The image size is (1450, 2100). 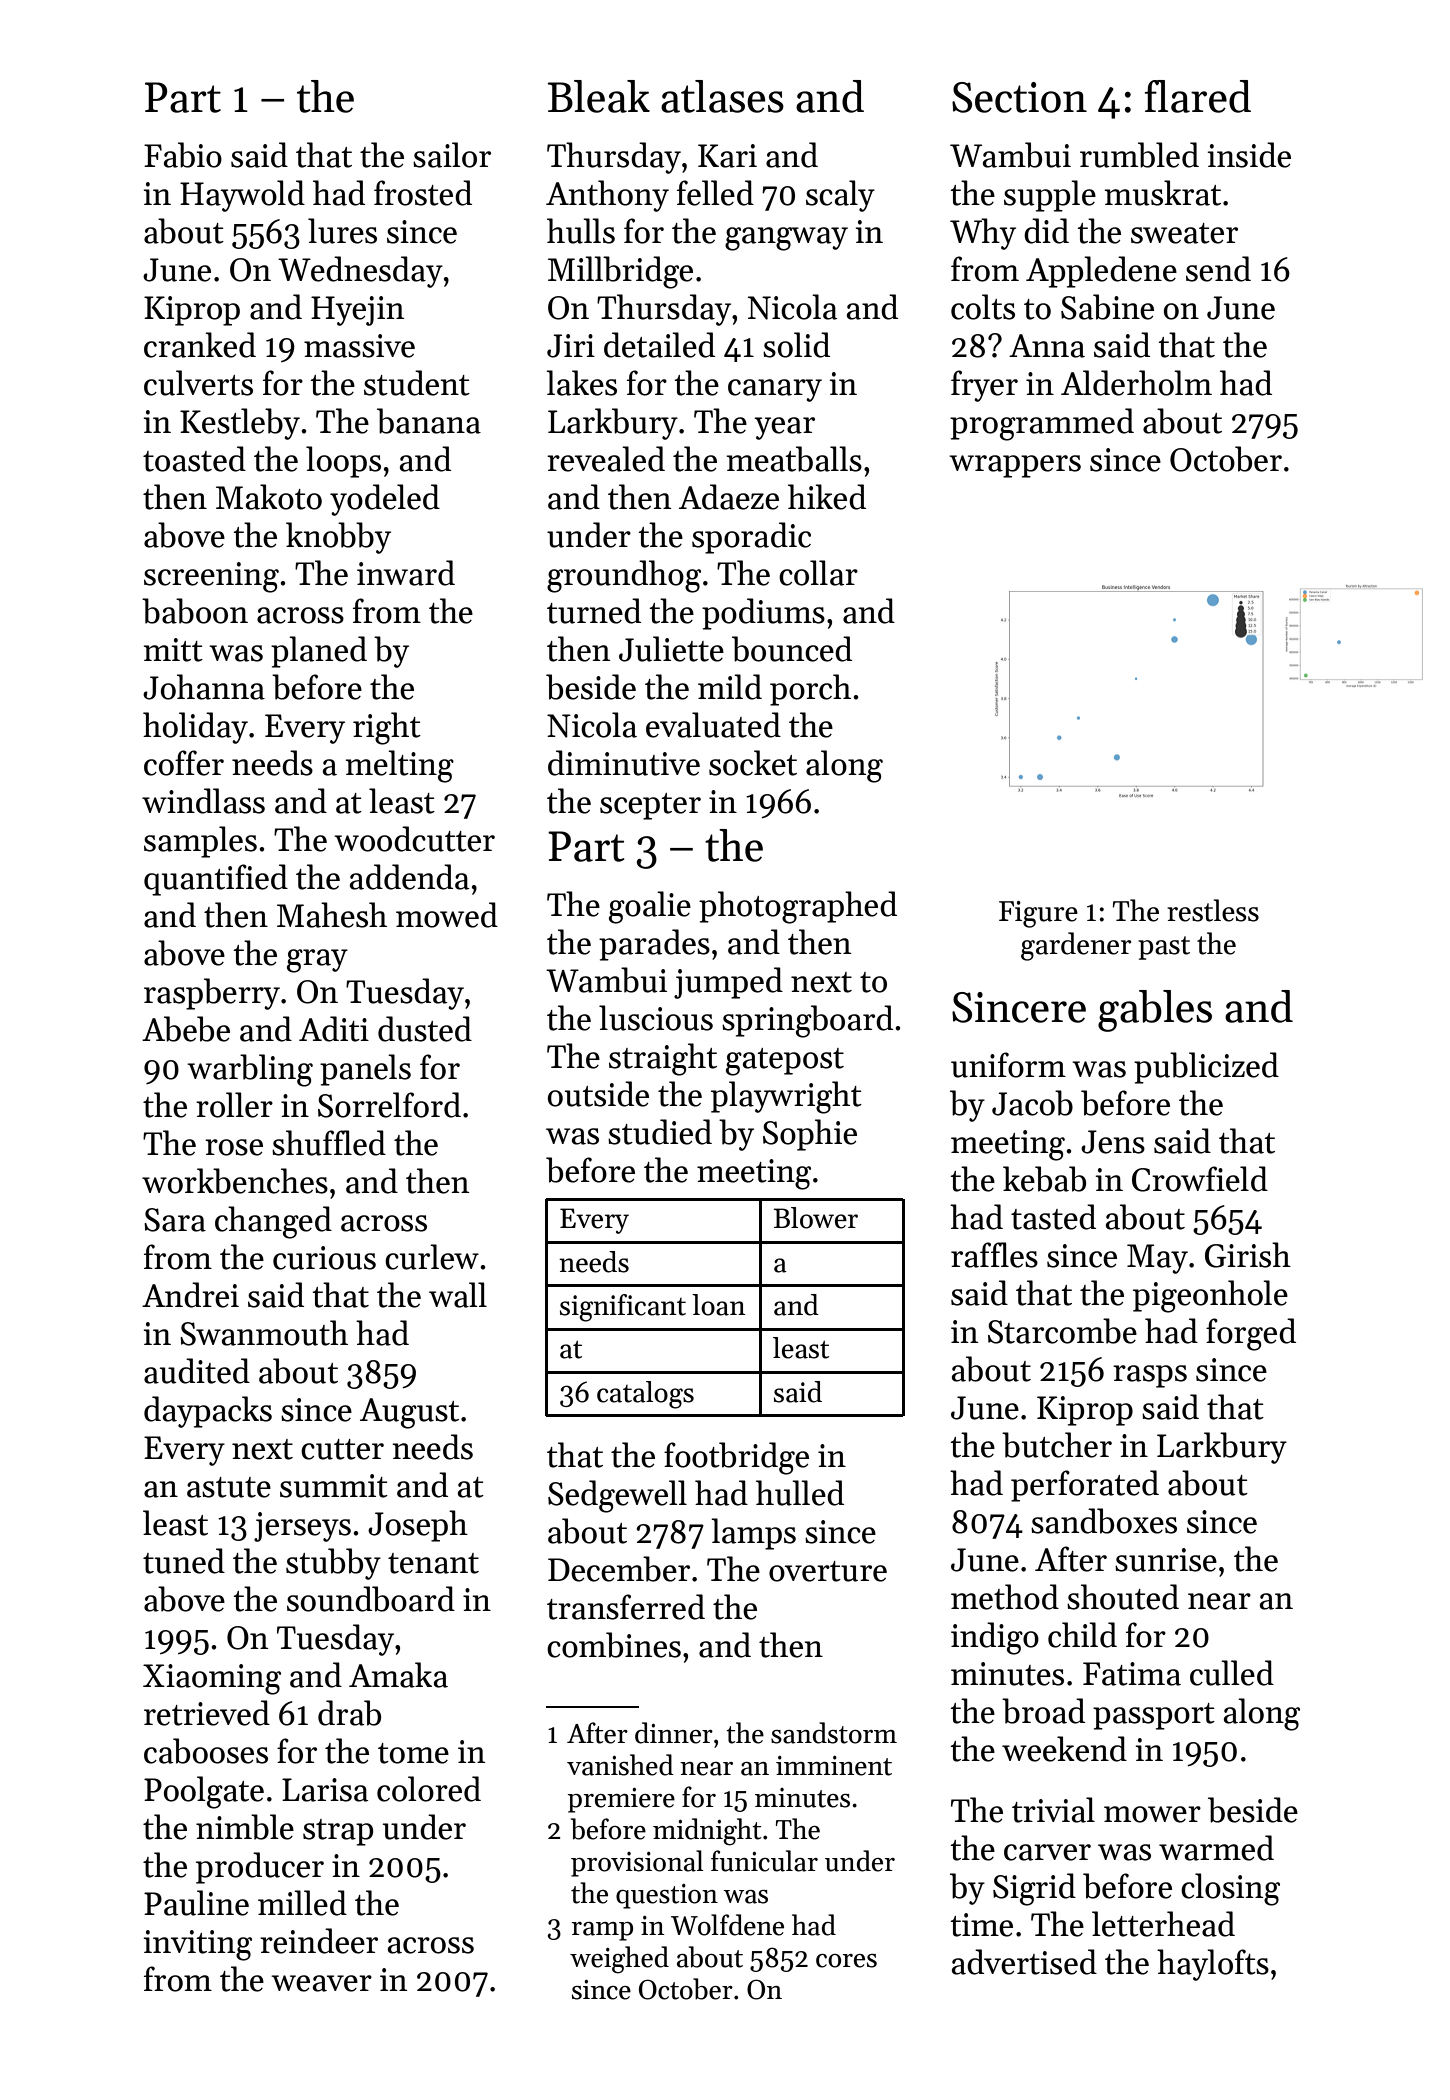 What do you see at coordinates (674, 1733) in the page?
I see `dinner` at bounding box center [674, 1733].
